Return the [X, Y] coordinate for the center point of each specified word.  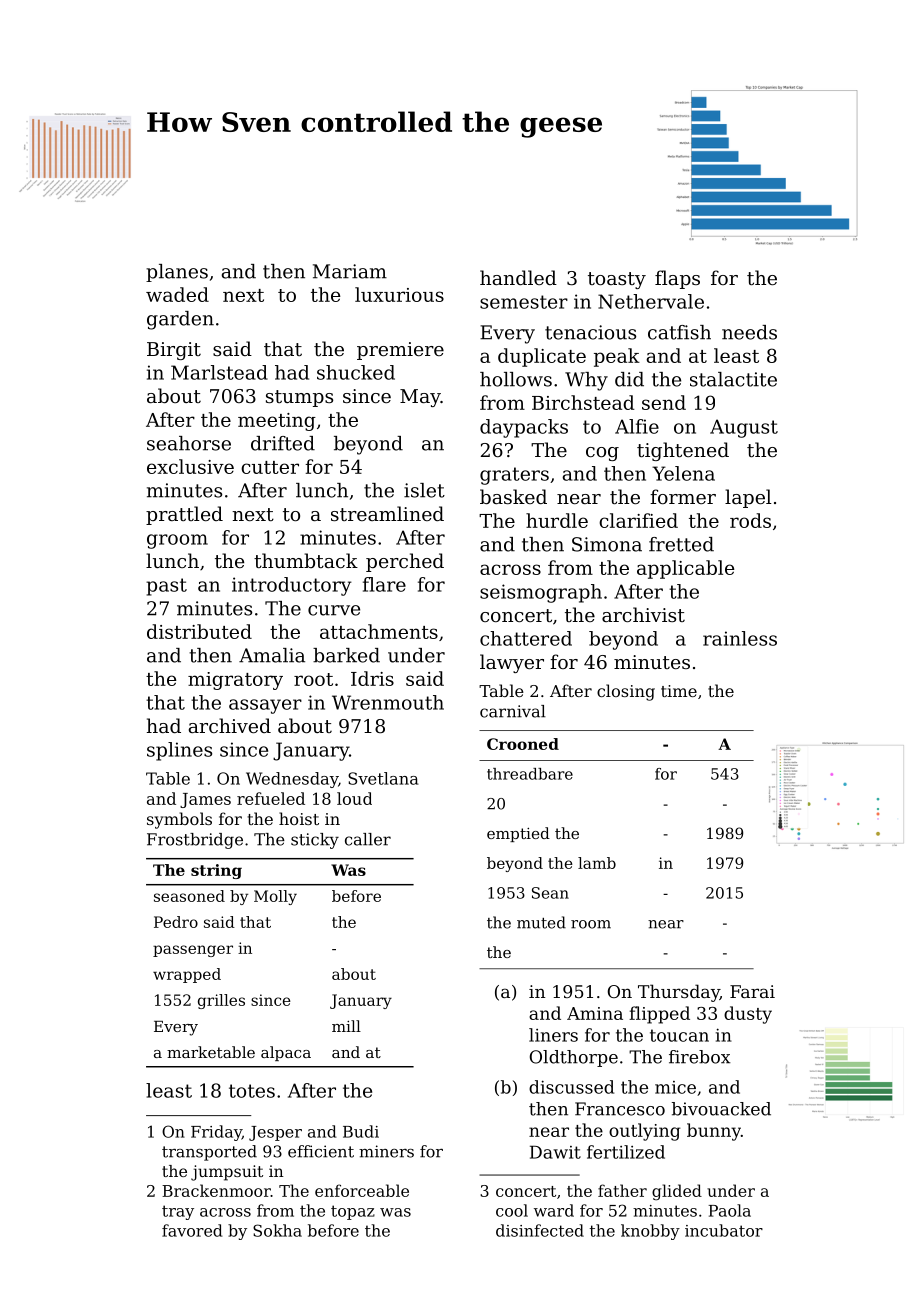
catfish [679, 332]
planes [177, 273]
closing [626, 692]
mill [346, 1026]
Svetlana [383, 778]
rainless [740, 638]
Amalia [272, 655]
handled [518, 277]
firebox [700, 1057]
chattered [526, 638]
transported [209, 1153]
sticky [315, 841]
